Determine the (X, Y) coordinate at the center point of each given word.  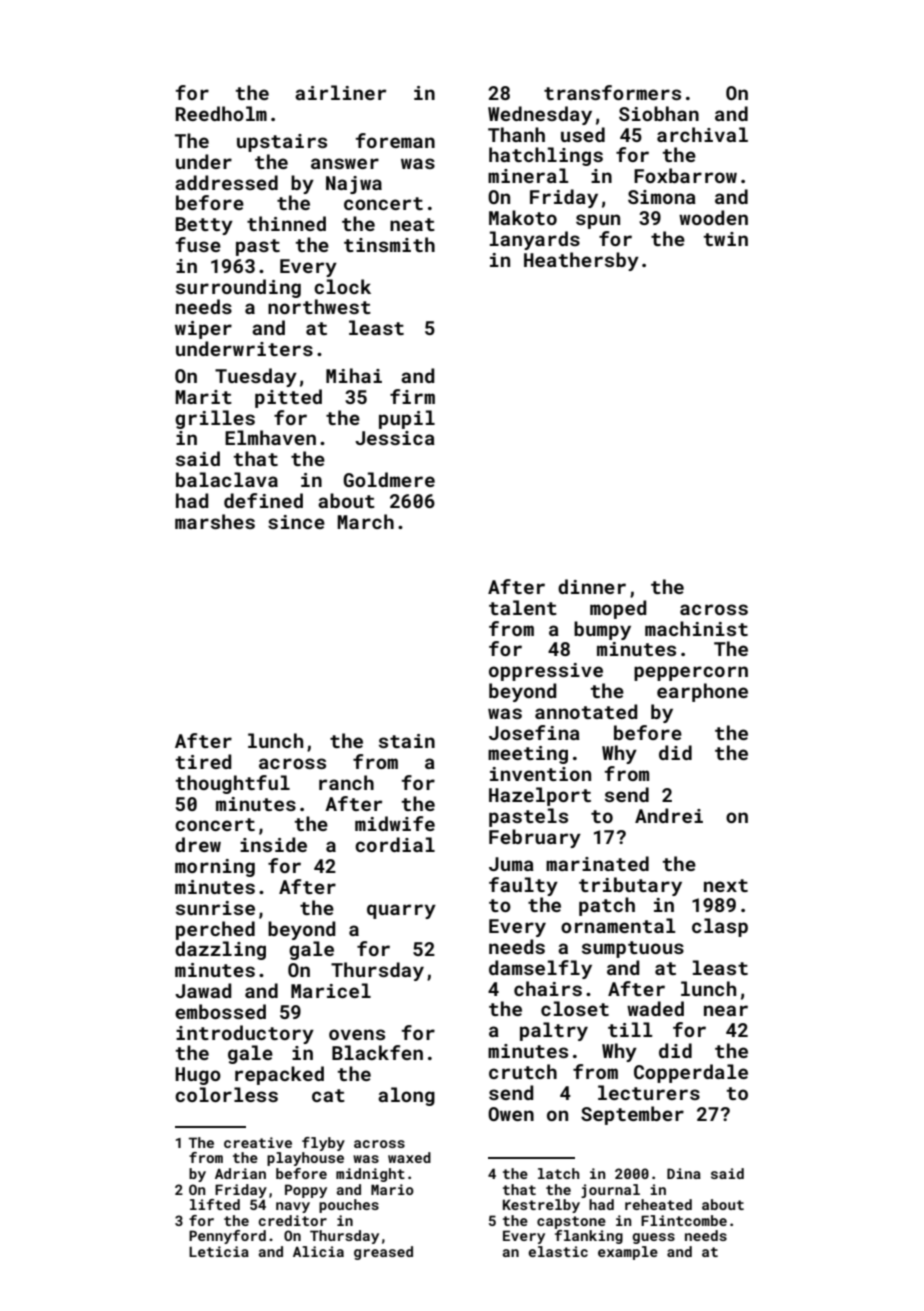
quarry (401, 911)
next (726, 885)
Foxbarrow (685, 175)
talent (523, 607)
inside (273, 844)
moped (618, 609)
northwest (319, 306)
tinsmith (389, 244)
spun (598, 221)
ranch (346, 782)
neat (412, 224)
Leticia (219, 1251)
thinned (286, 223)
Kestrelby (541, 1206)
